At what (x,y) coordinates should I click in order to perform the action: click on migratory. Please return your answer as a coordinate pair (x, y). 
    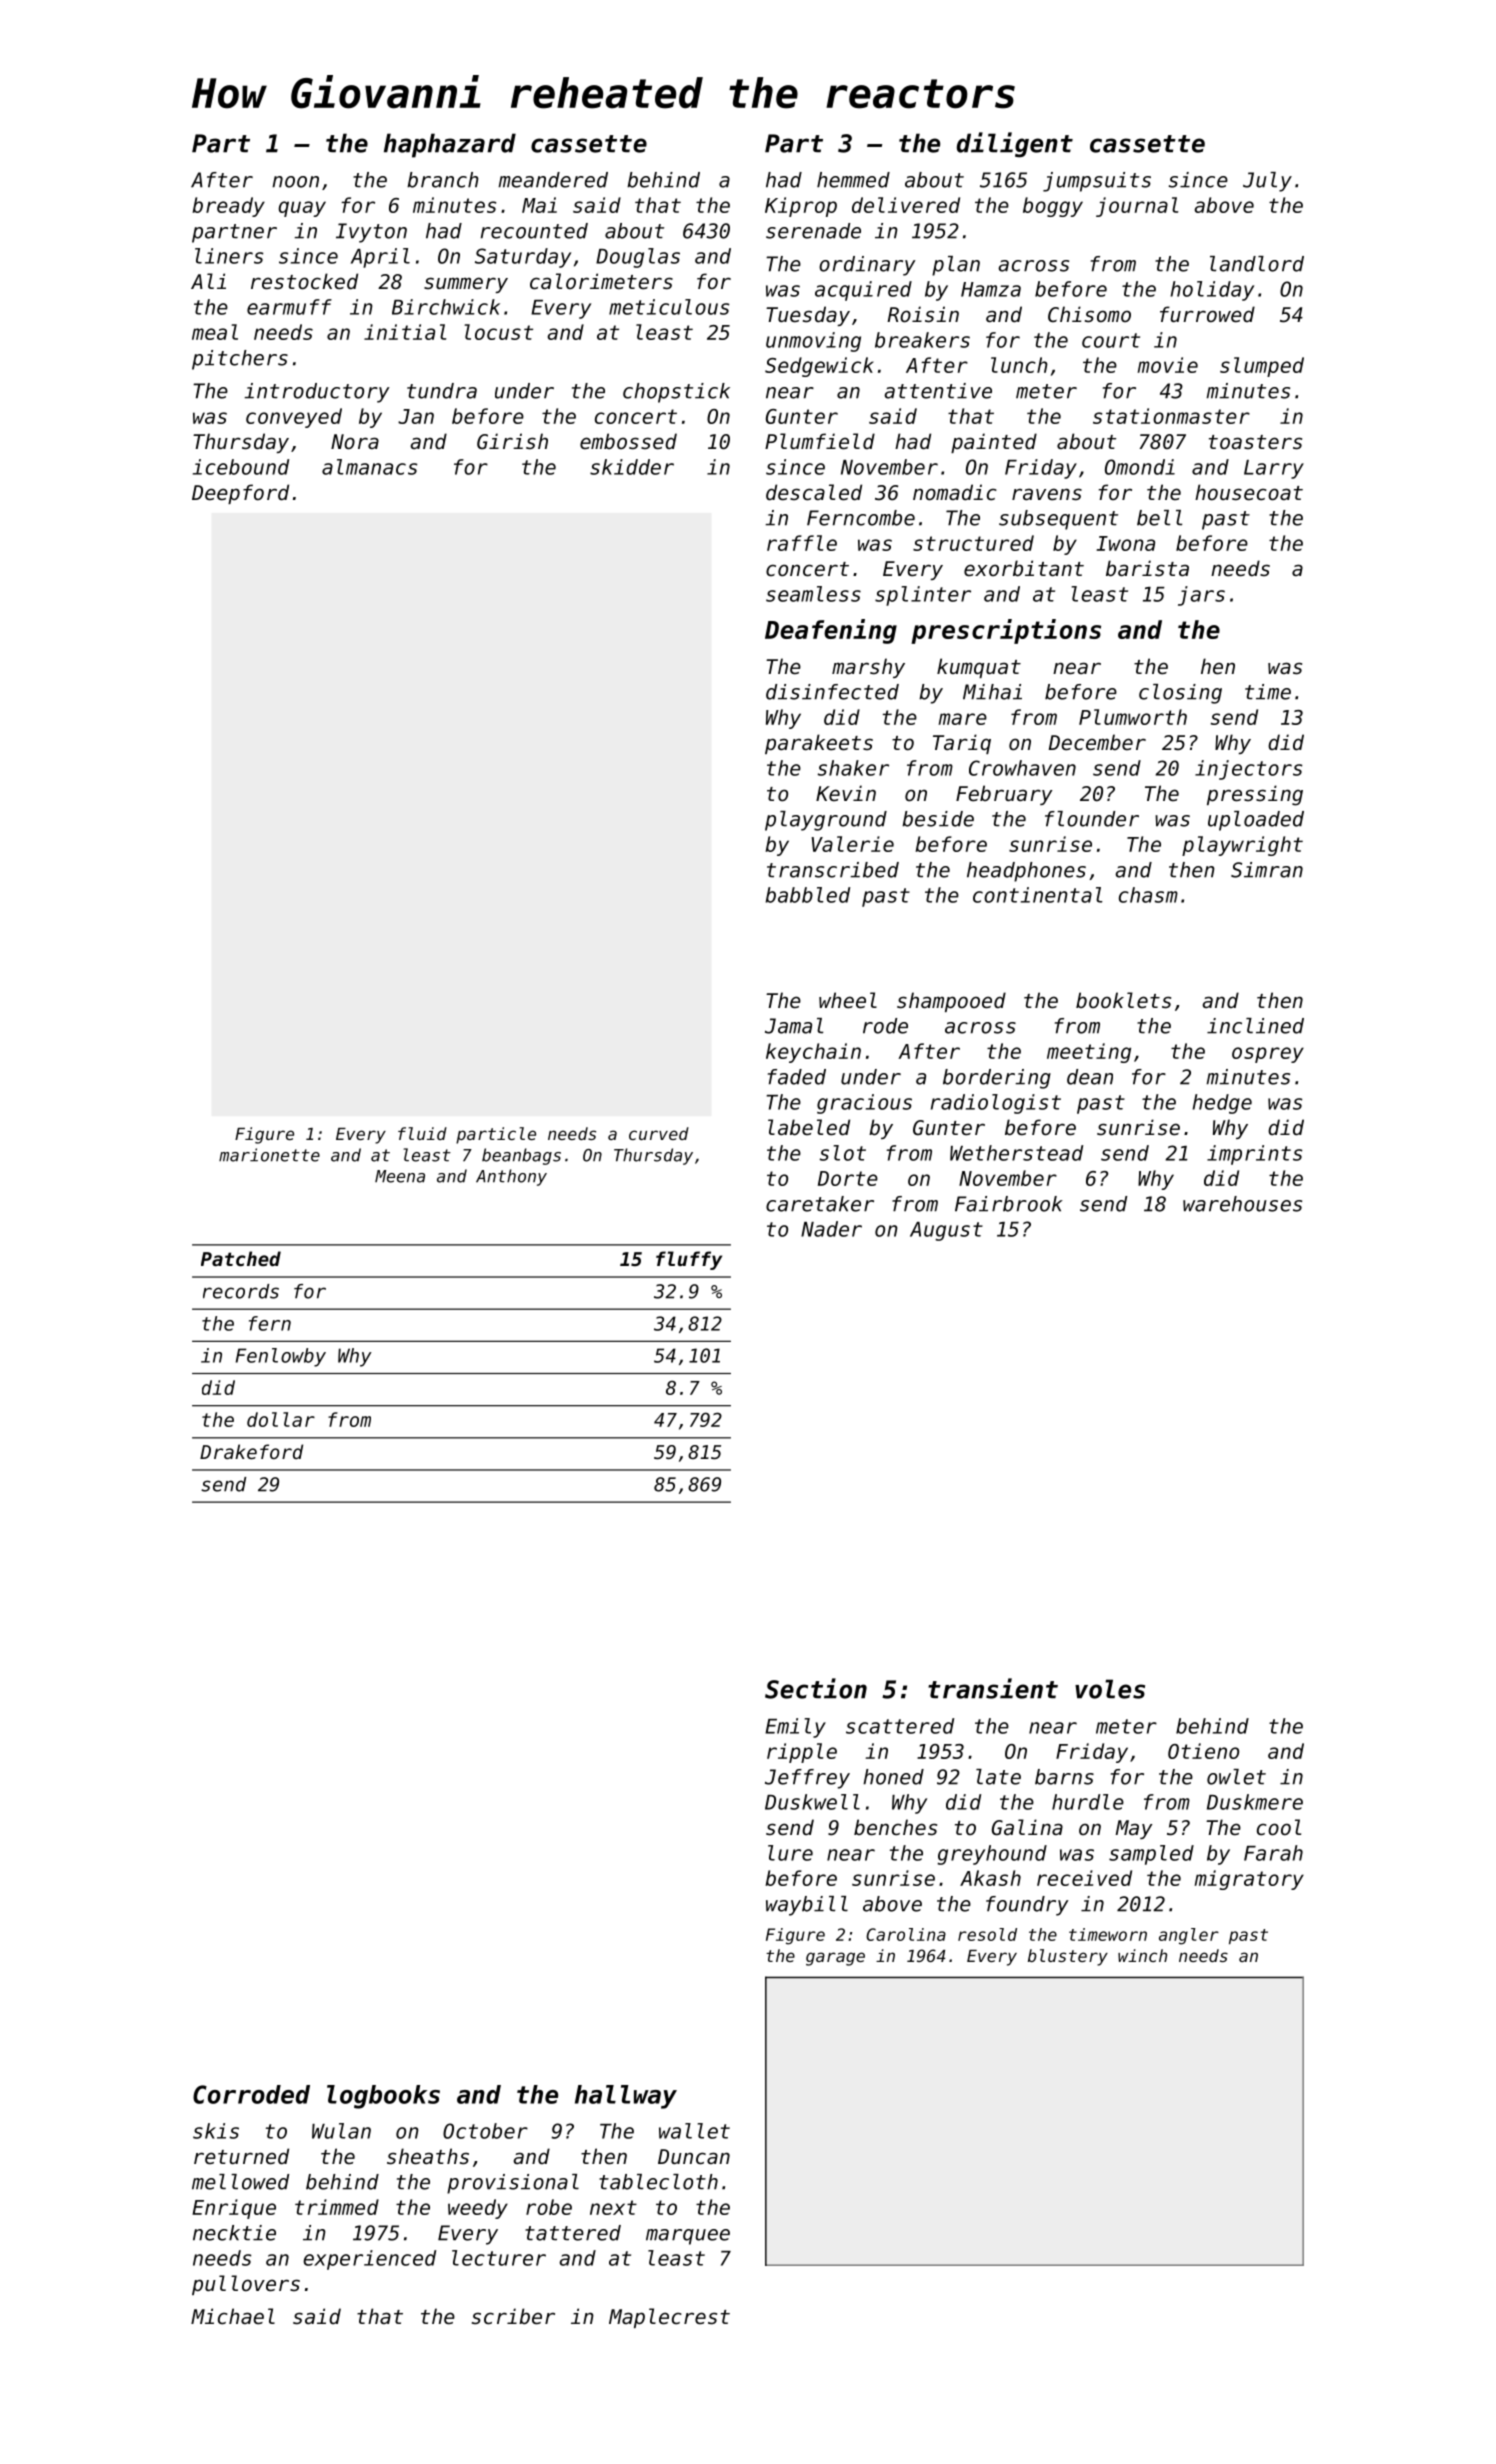
    Looking at the image, I should click on (1249, 1880).
